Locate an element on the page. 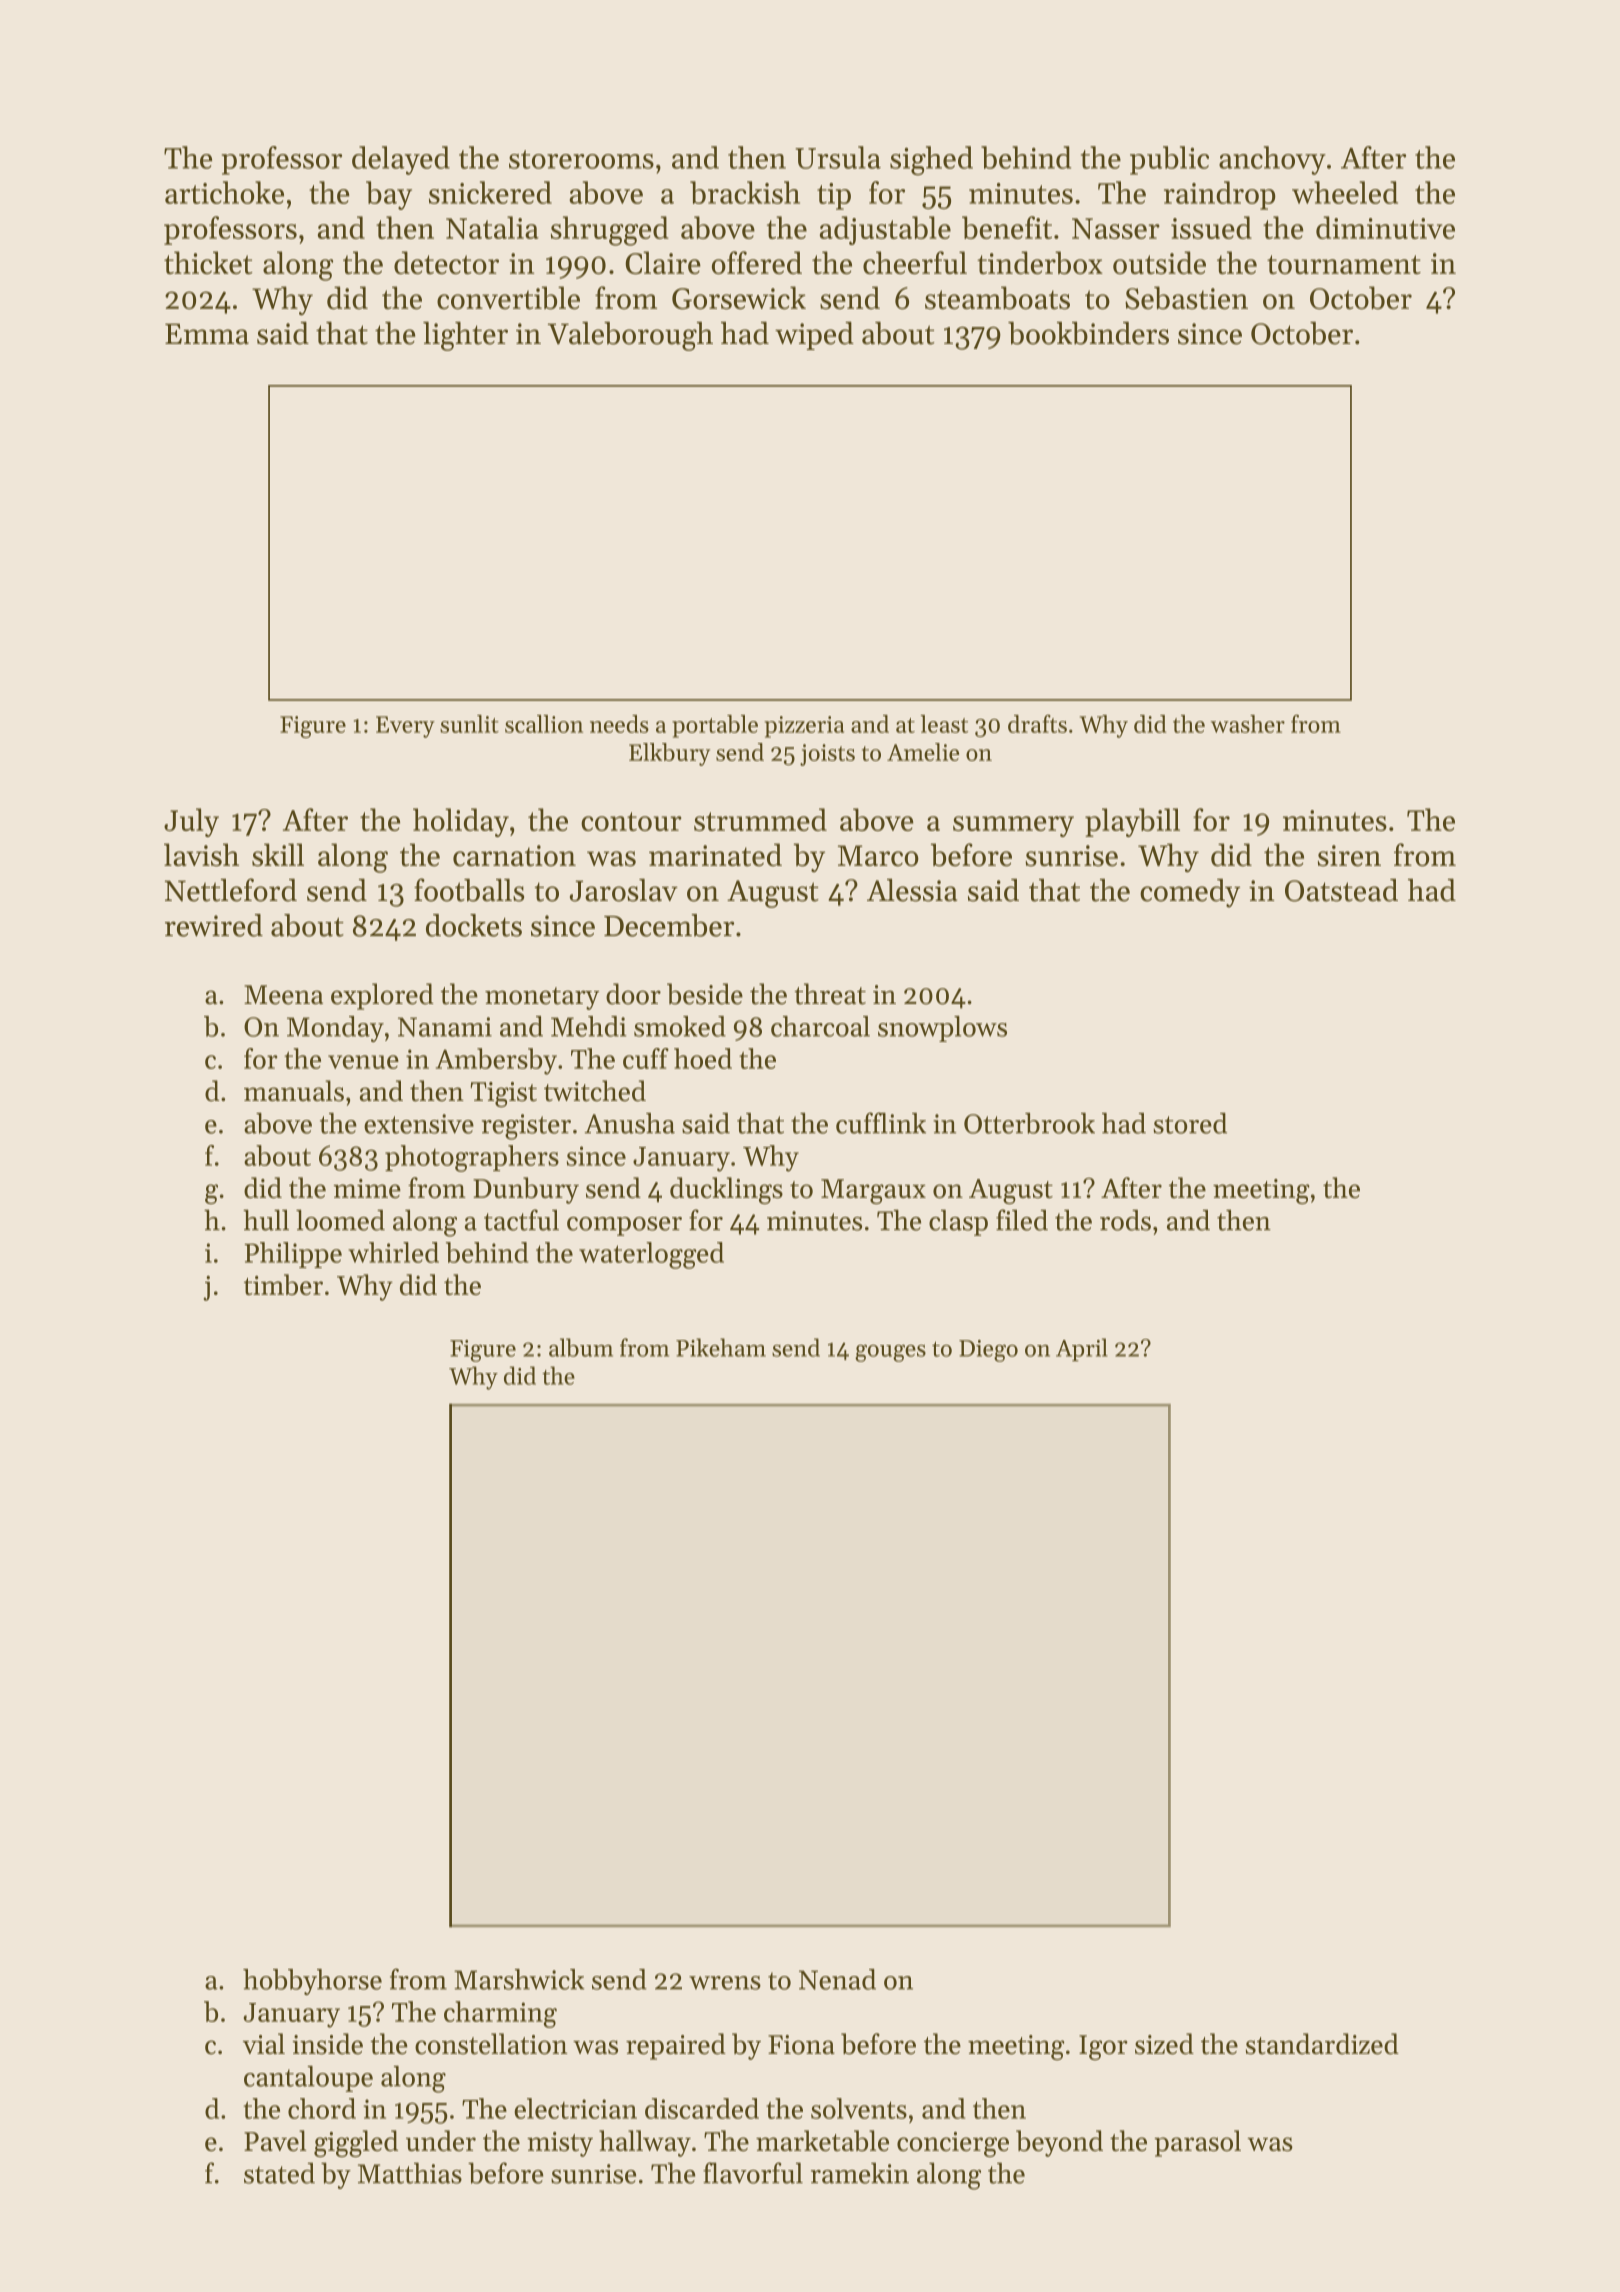 Image resolution: width=1620 pixels, height=2292 pixels. clasp is located at coordinates (958, 1222).
